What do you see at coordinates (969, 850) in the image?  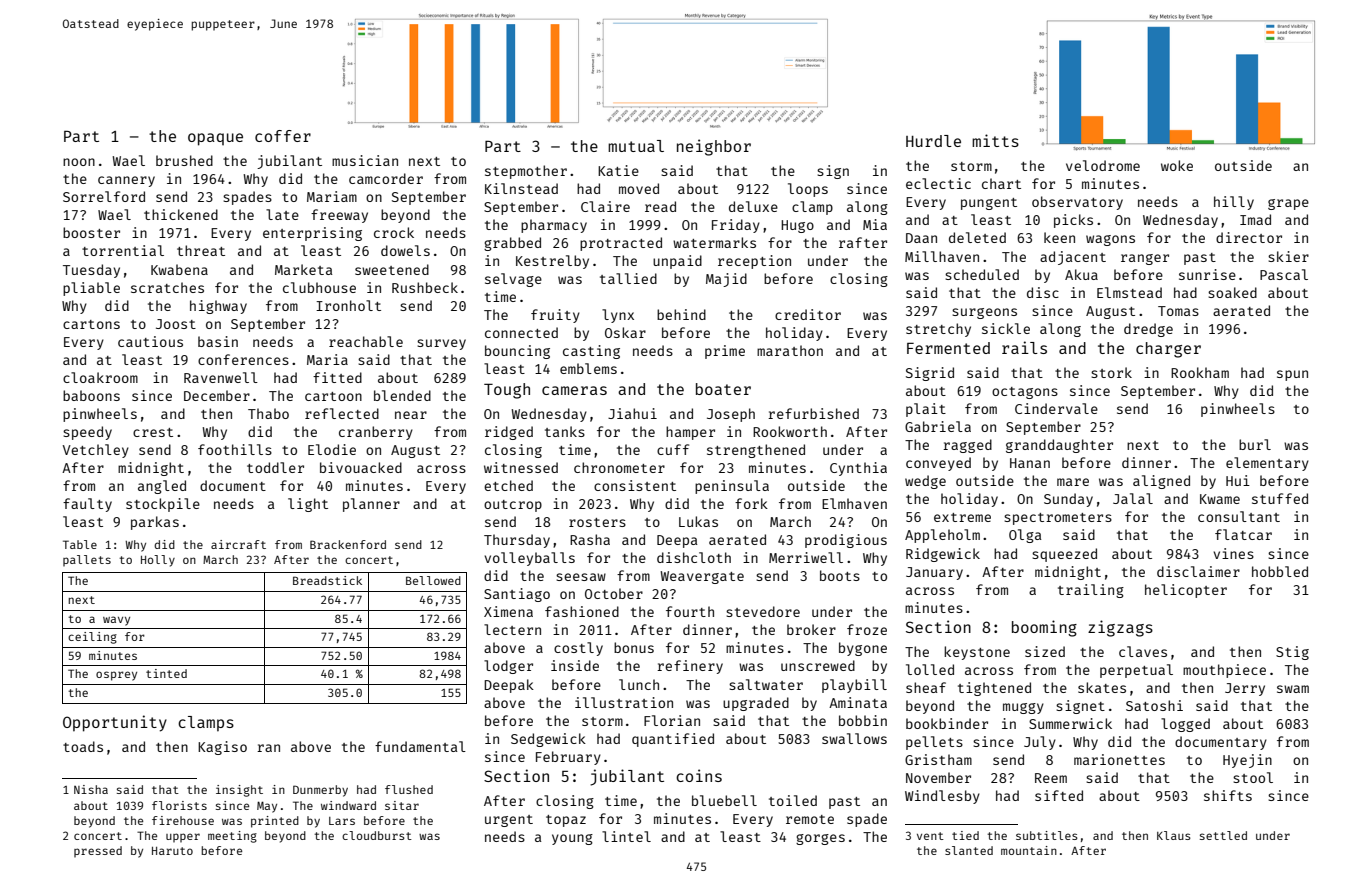 I see `slanted` at bounding box center [969, 850].
